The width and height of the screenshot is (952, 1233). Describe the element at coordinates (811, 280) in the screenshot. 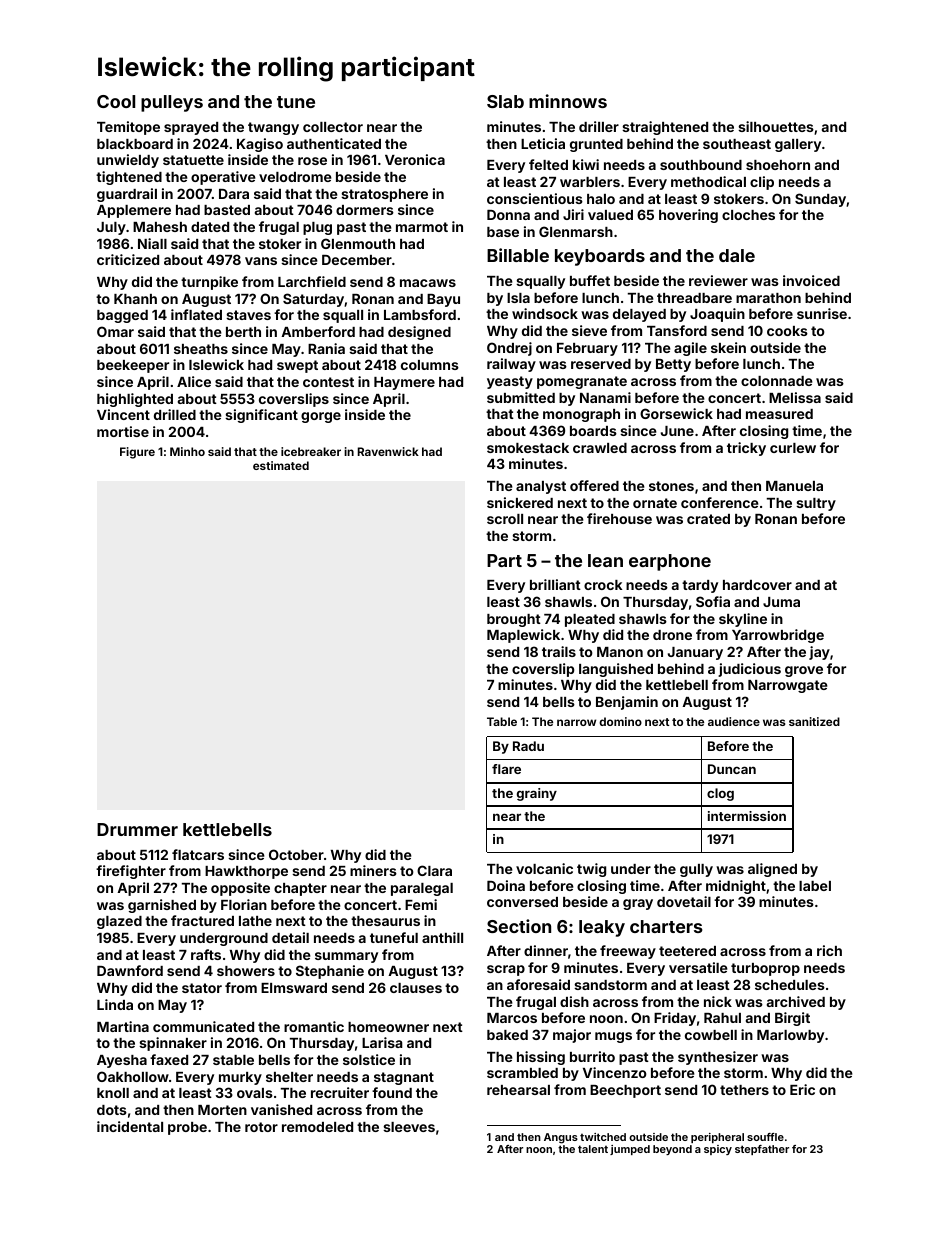

I see `invoiced` at that location.
